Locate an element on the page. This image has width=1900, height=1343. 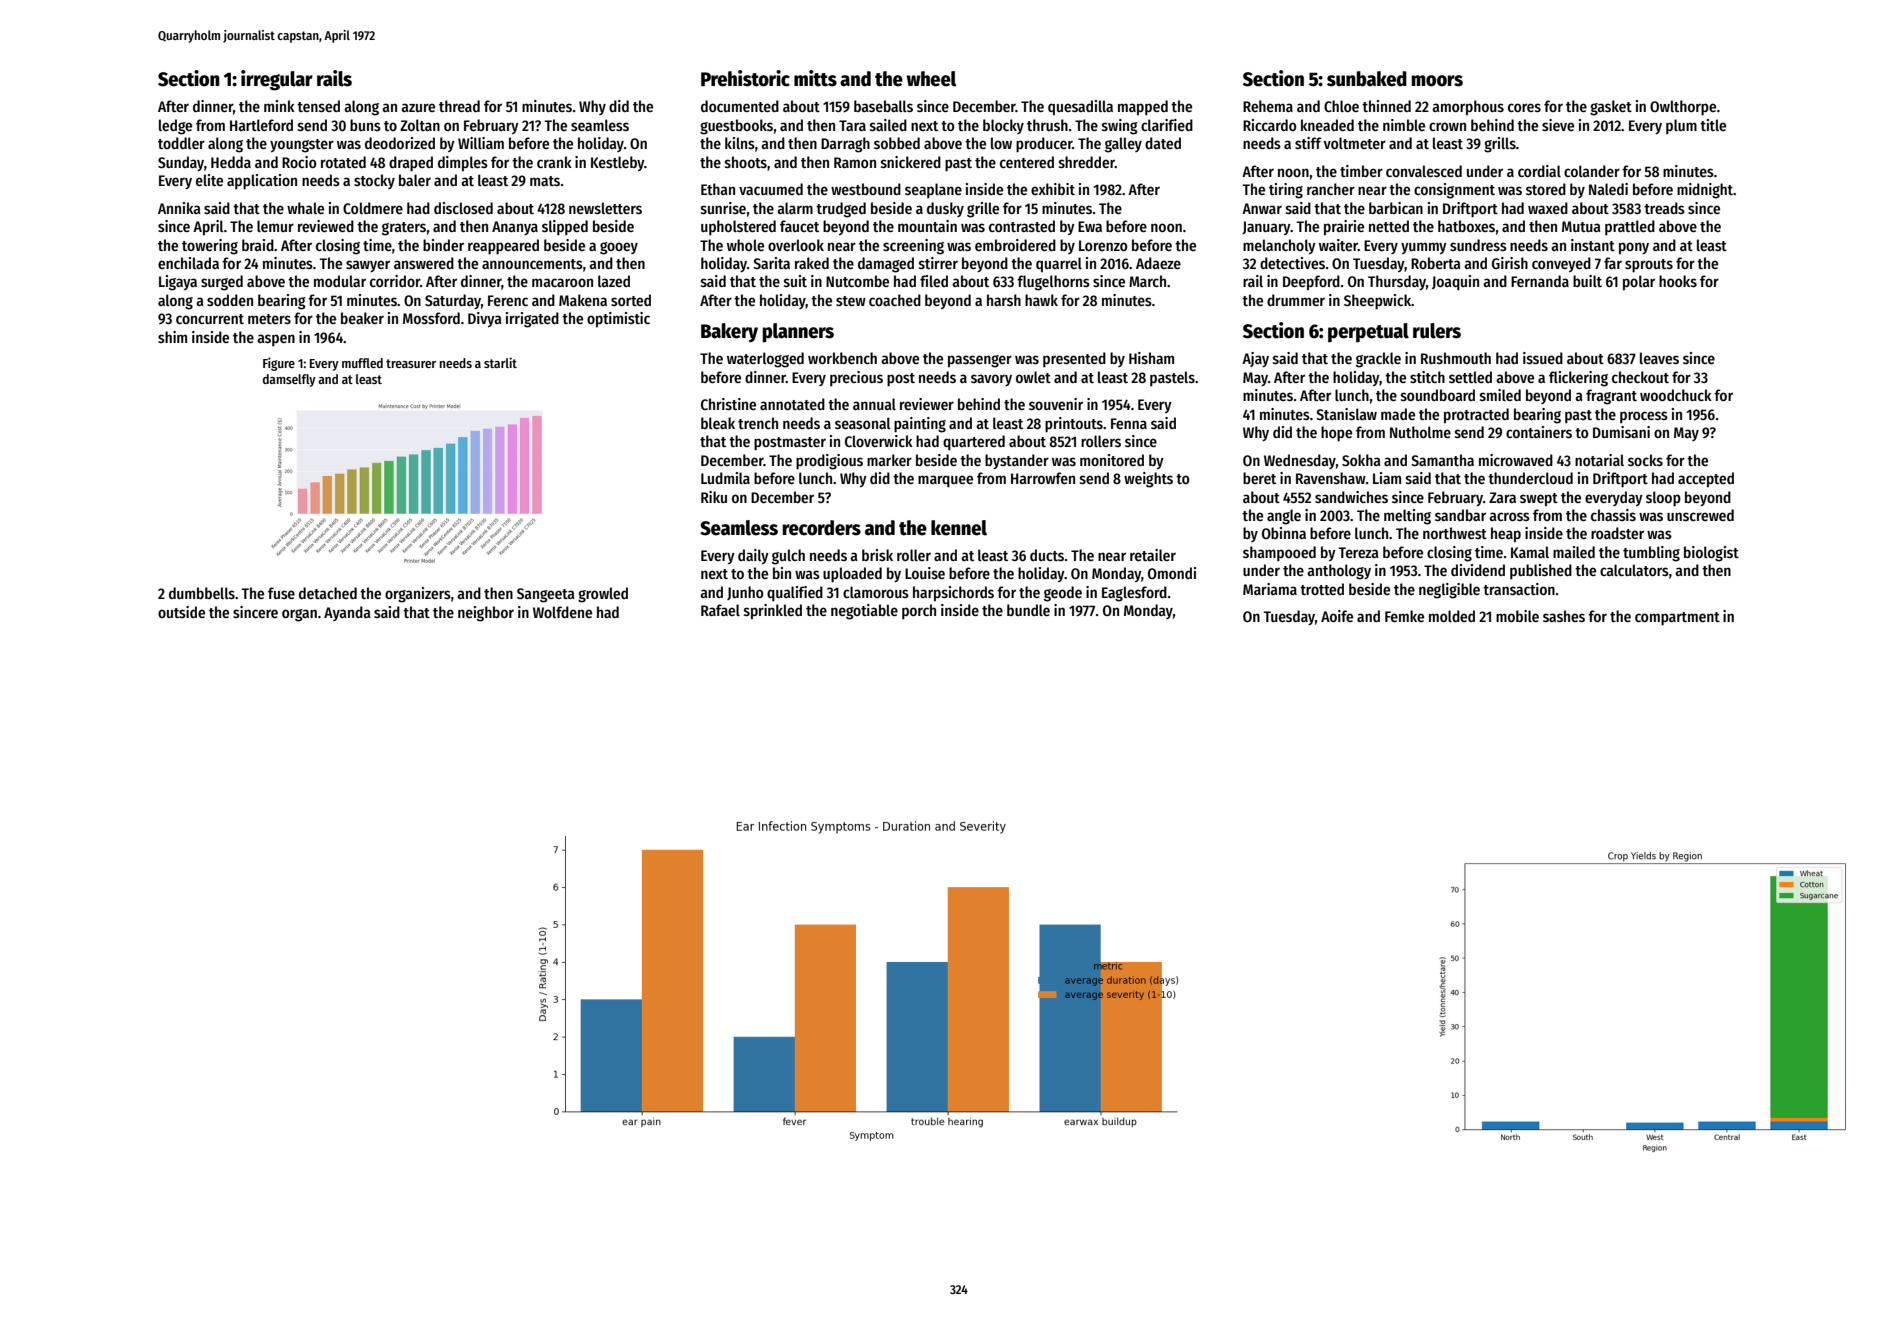
Aoife is located at coordinates (1337, 616).
